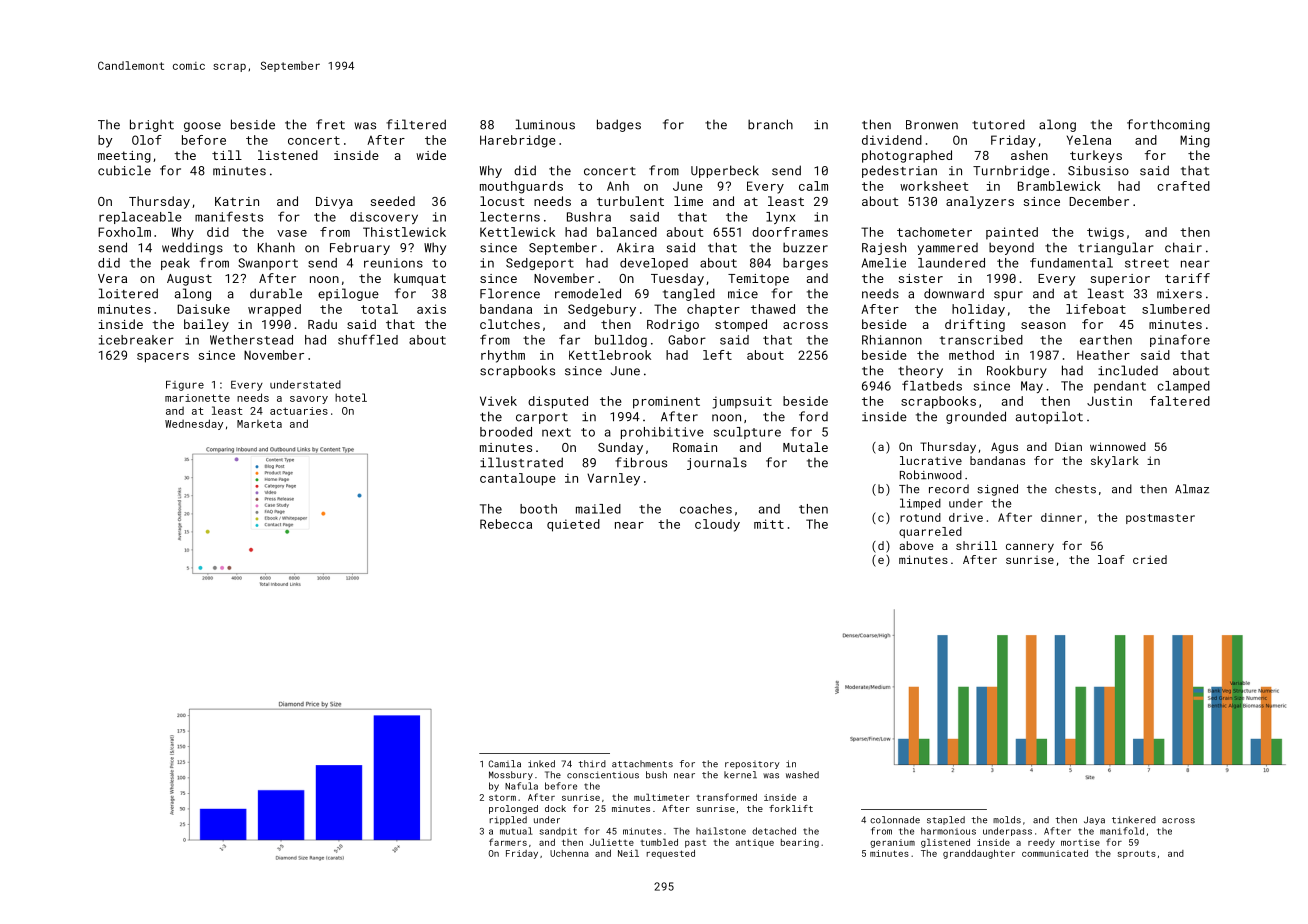 This image has width=1308, height=924. I want to click on tutored, so click(998, 124).
